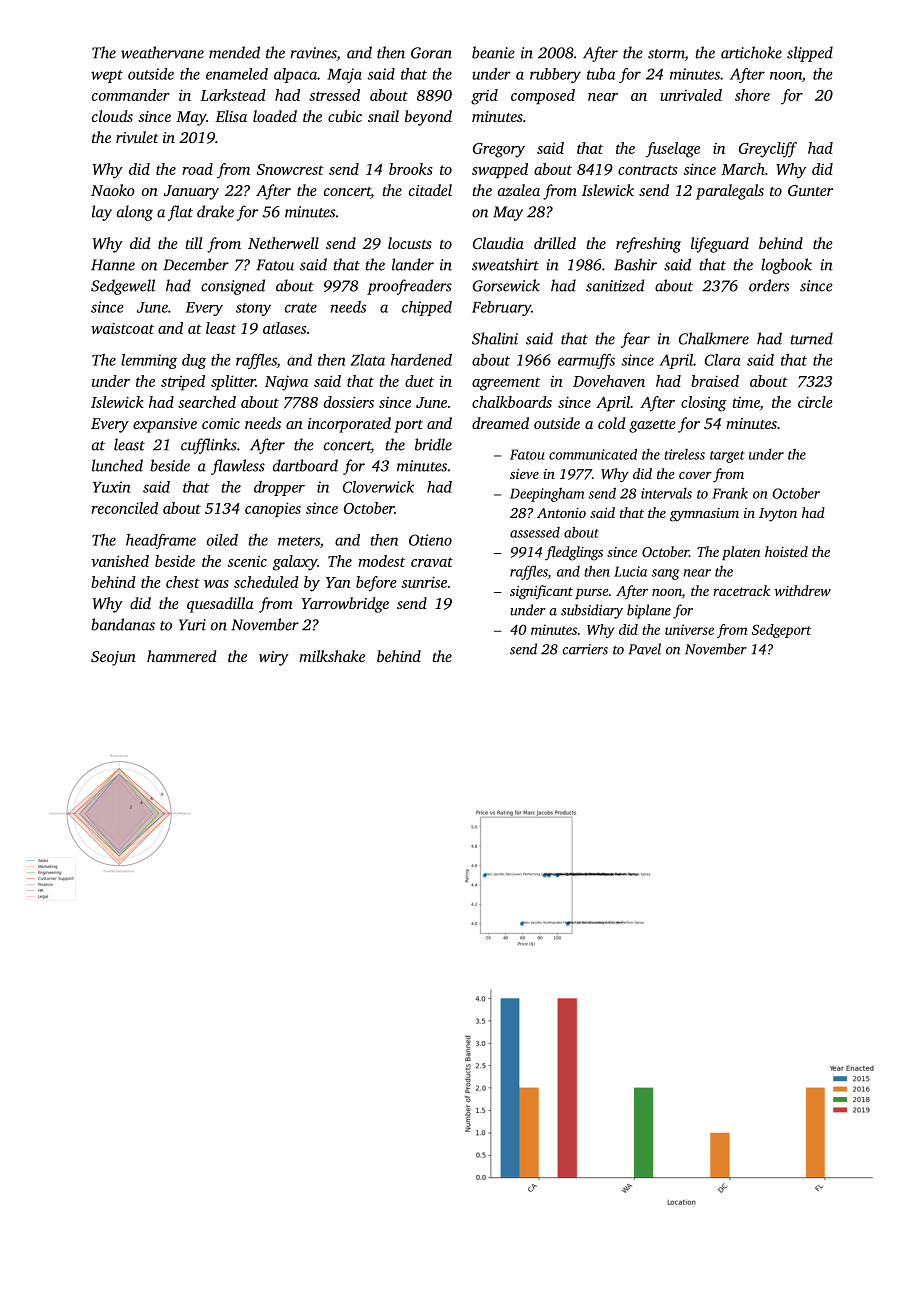 The height and width of the document is (1308, 924). I want to click on logbook, so click(786, 266).
